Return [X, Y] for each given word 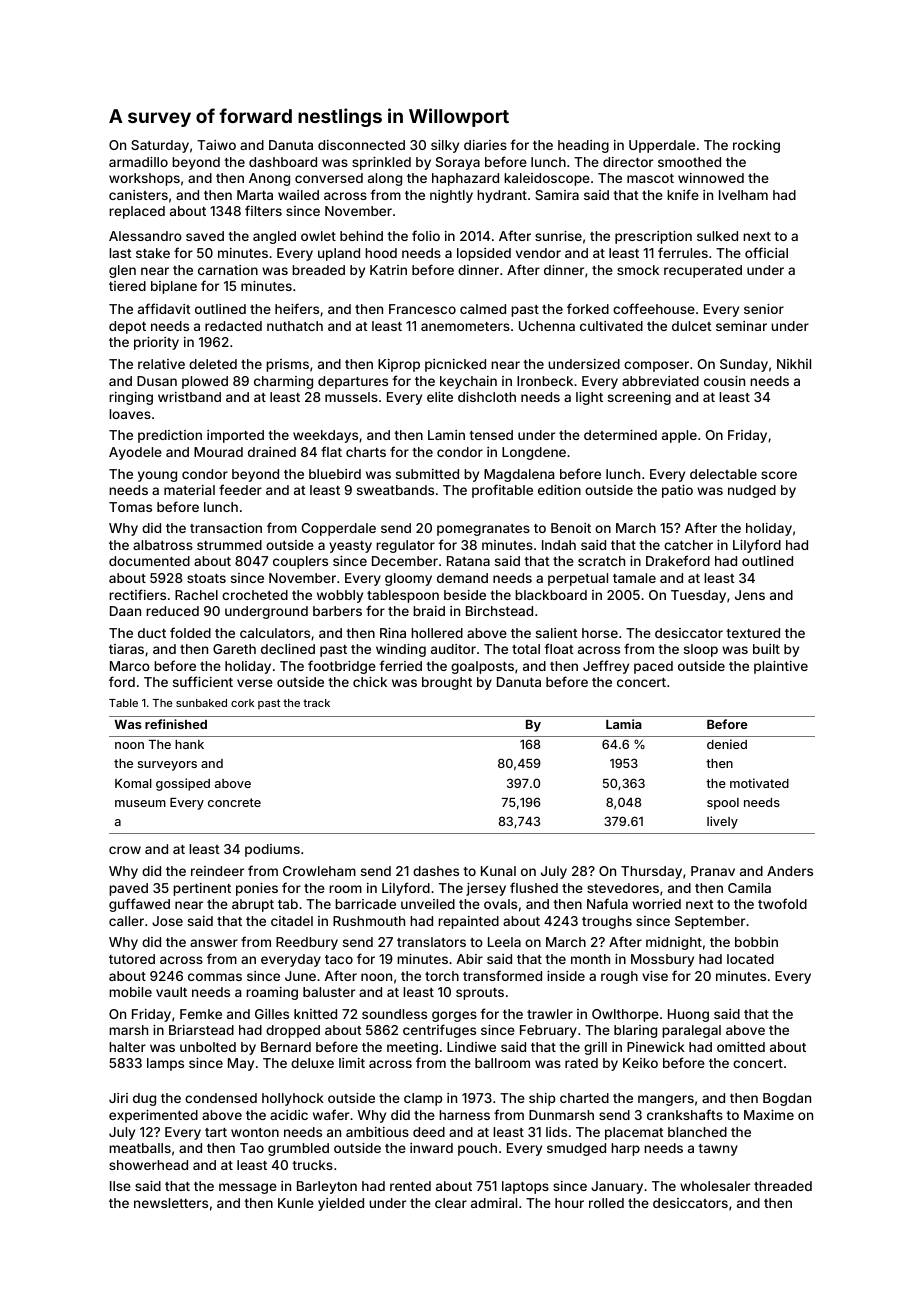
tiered [127, 286]
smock [638, 270]
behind [361, 236]
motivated [759, 783]
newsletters [171, 1203]
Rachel [196, 595]
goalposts [482, 667]
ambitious [377, 1132]
